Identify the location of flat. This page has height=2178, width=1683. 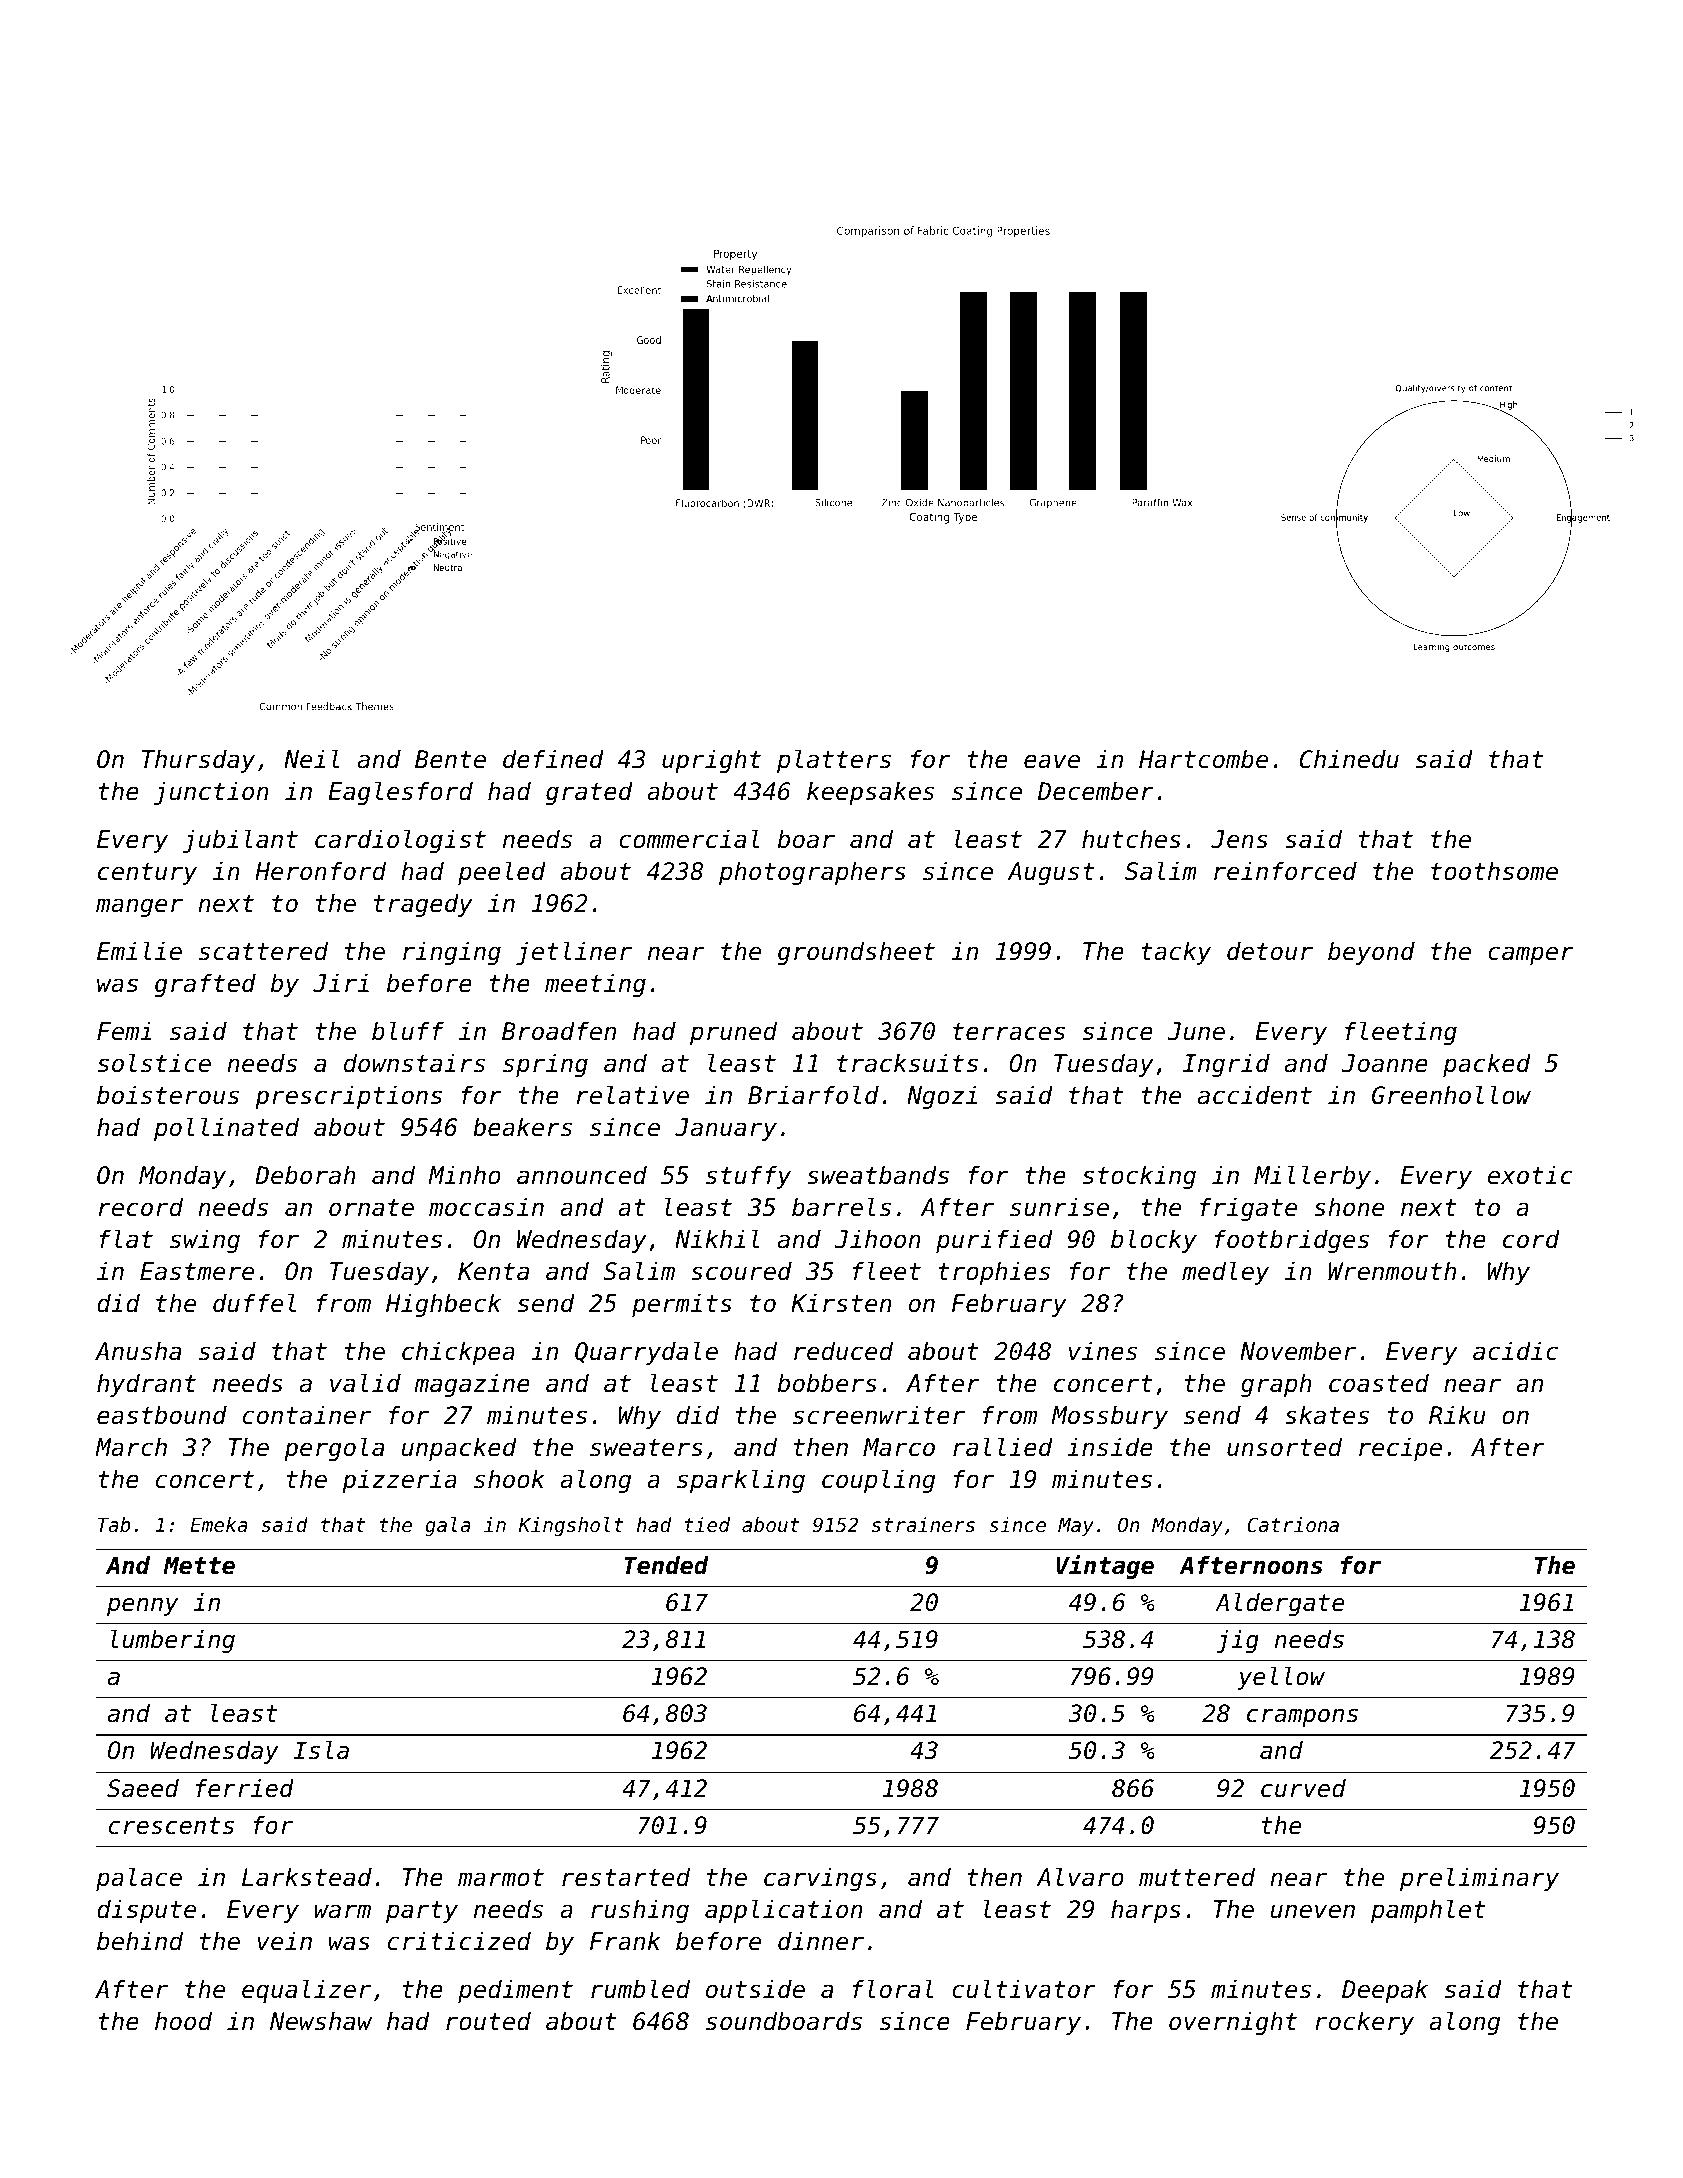
(126, 1239).
